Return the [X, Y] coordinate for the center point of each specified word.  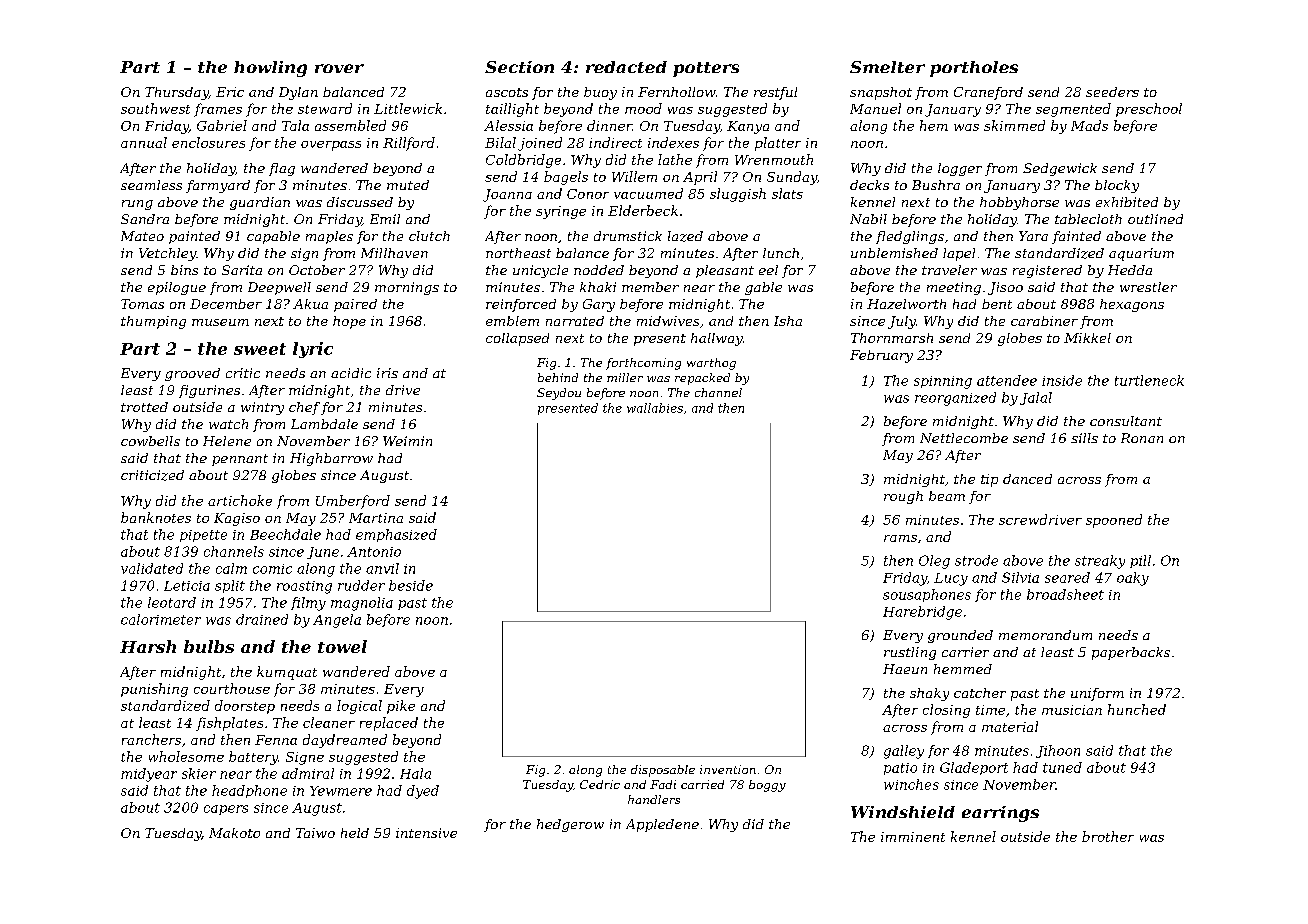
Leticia [187, 586]
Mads [1089, 125]
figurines [209, 391]
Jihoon [1058, 751]
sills [1084, 438]
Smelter [887, 67]
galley [904, 752]
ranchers [151, 739]
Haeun [905, 669]
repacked [702, 379]
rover [339, 68]
